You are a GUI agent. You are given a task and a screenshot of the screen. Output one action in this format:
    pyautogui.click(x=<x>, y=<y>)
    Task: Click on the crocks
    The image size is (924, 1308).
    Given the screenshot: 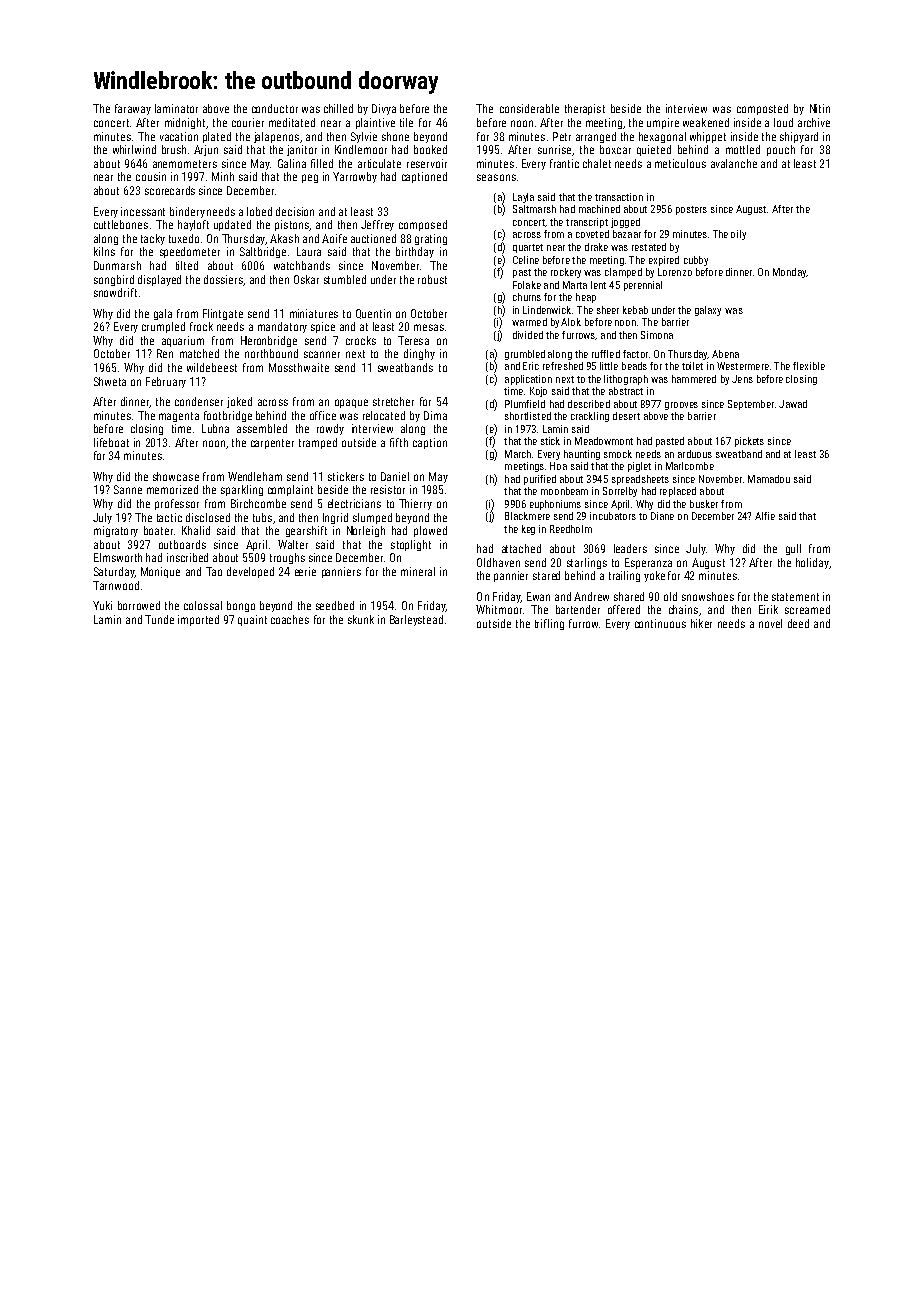 What is the action you would take?
    pyautogui.click(x=361, y=340)
